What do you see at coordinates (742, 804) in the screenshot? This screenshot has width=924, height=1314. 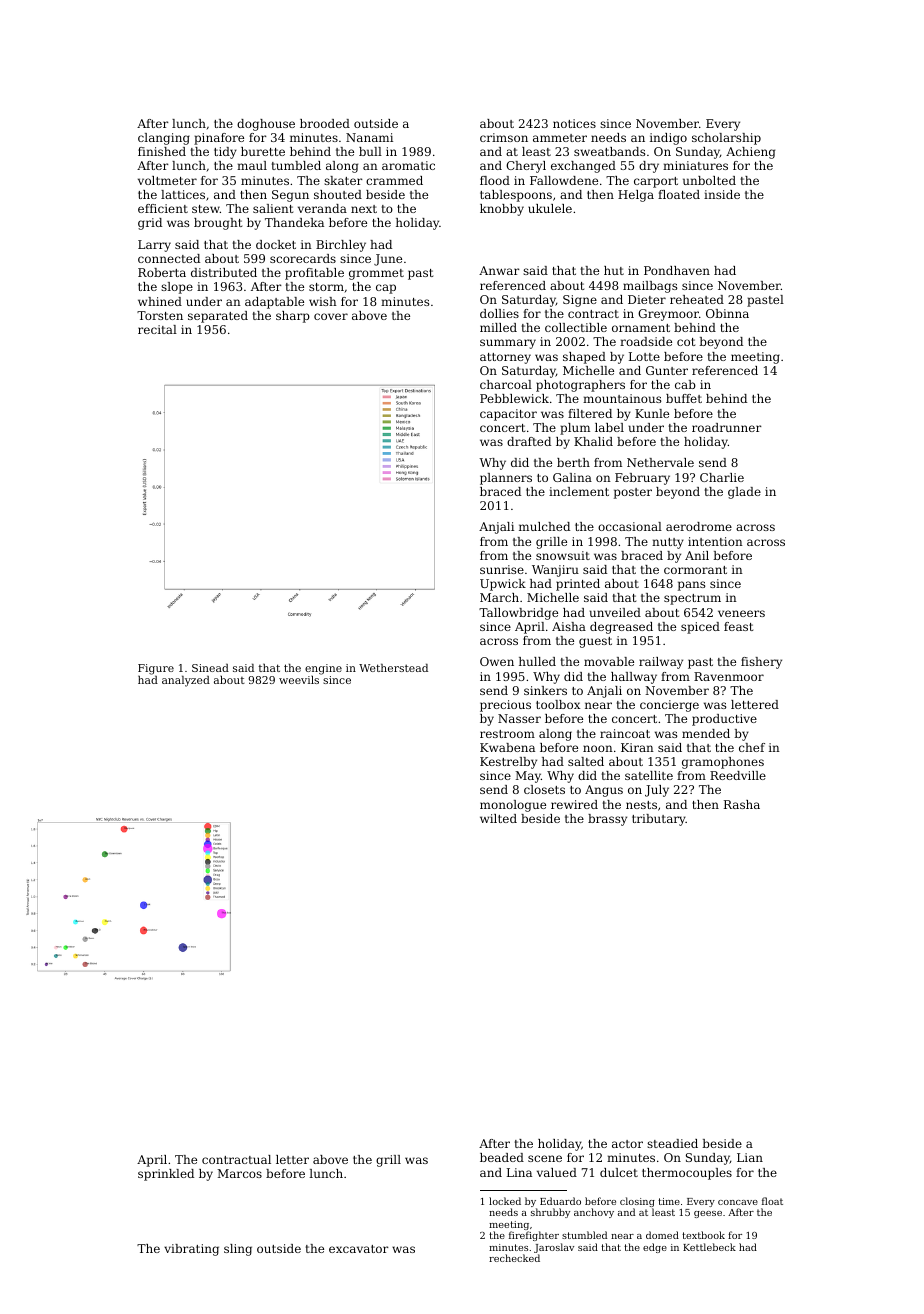 I see `Rasha` at bounding box center [742, 804].
